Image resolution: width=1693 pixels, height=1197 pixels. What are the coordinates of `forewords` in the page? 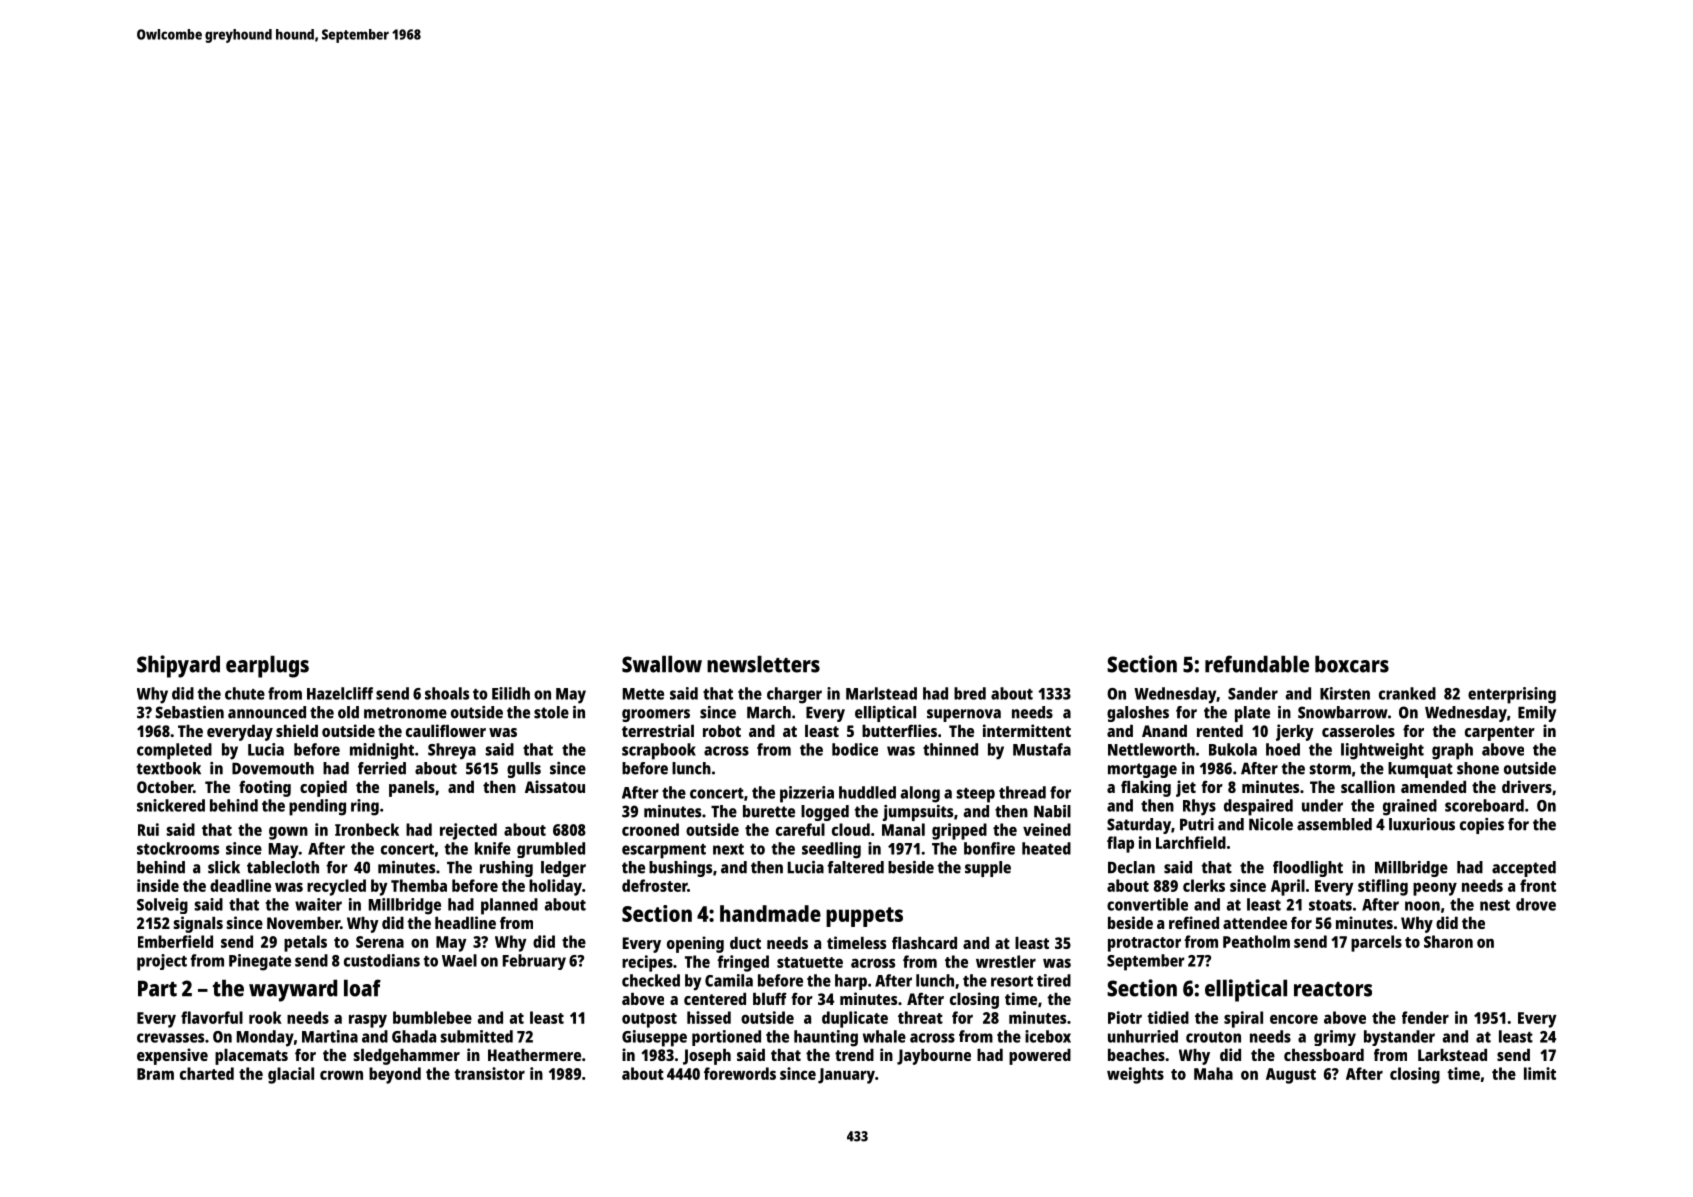 It's located at (740, 1073).
